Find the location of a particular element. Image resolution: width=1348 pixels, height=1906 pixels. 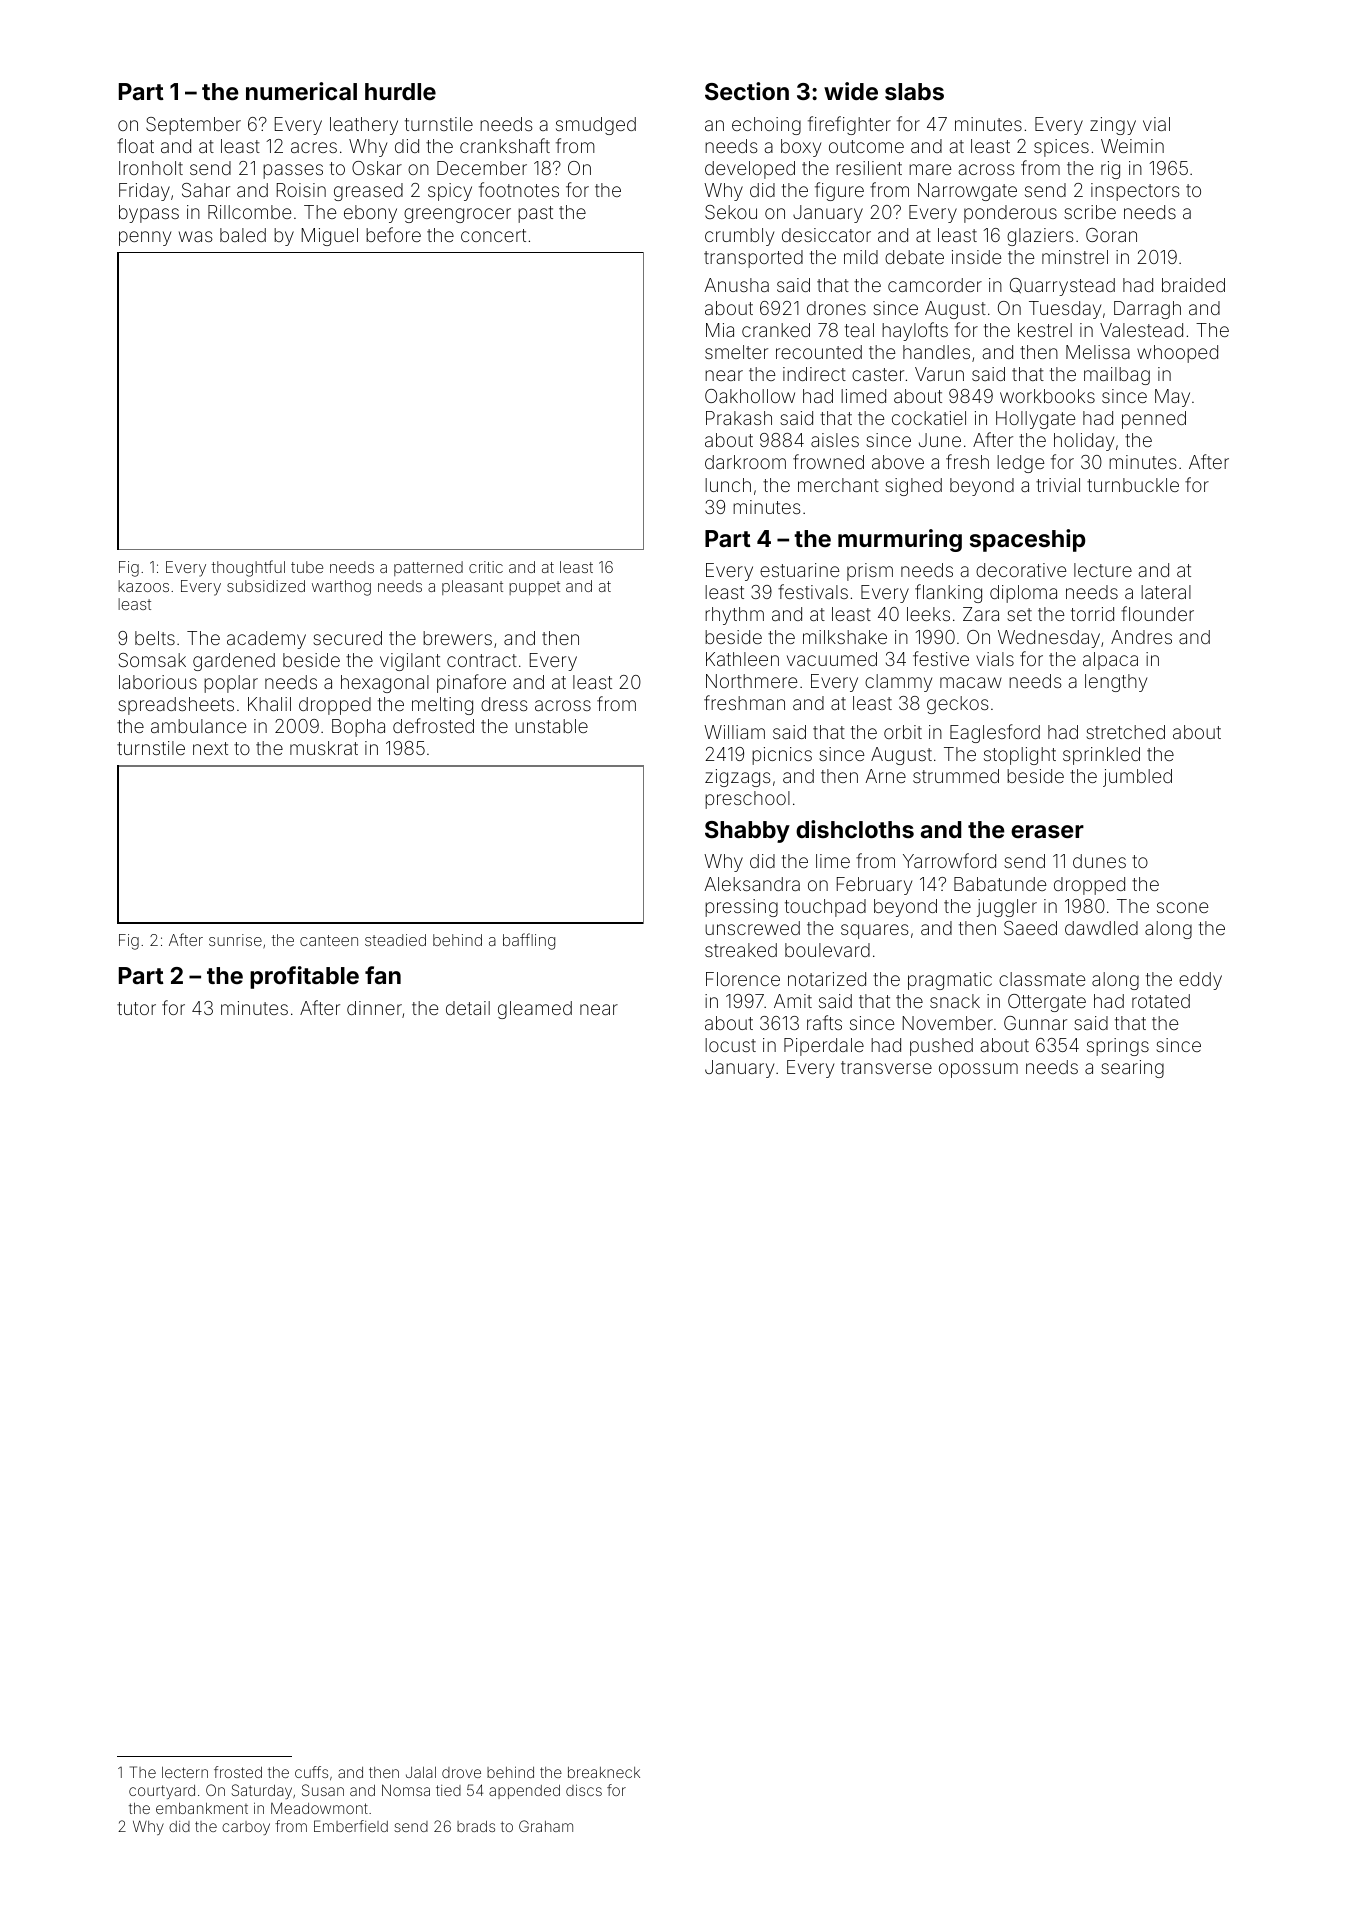

before is located at coordinates (393, 234).
